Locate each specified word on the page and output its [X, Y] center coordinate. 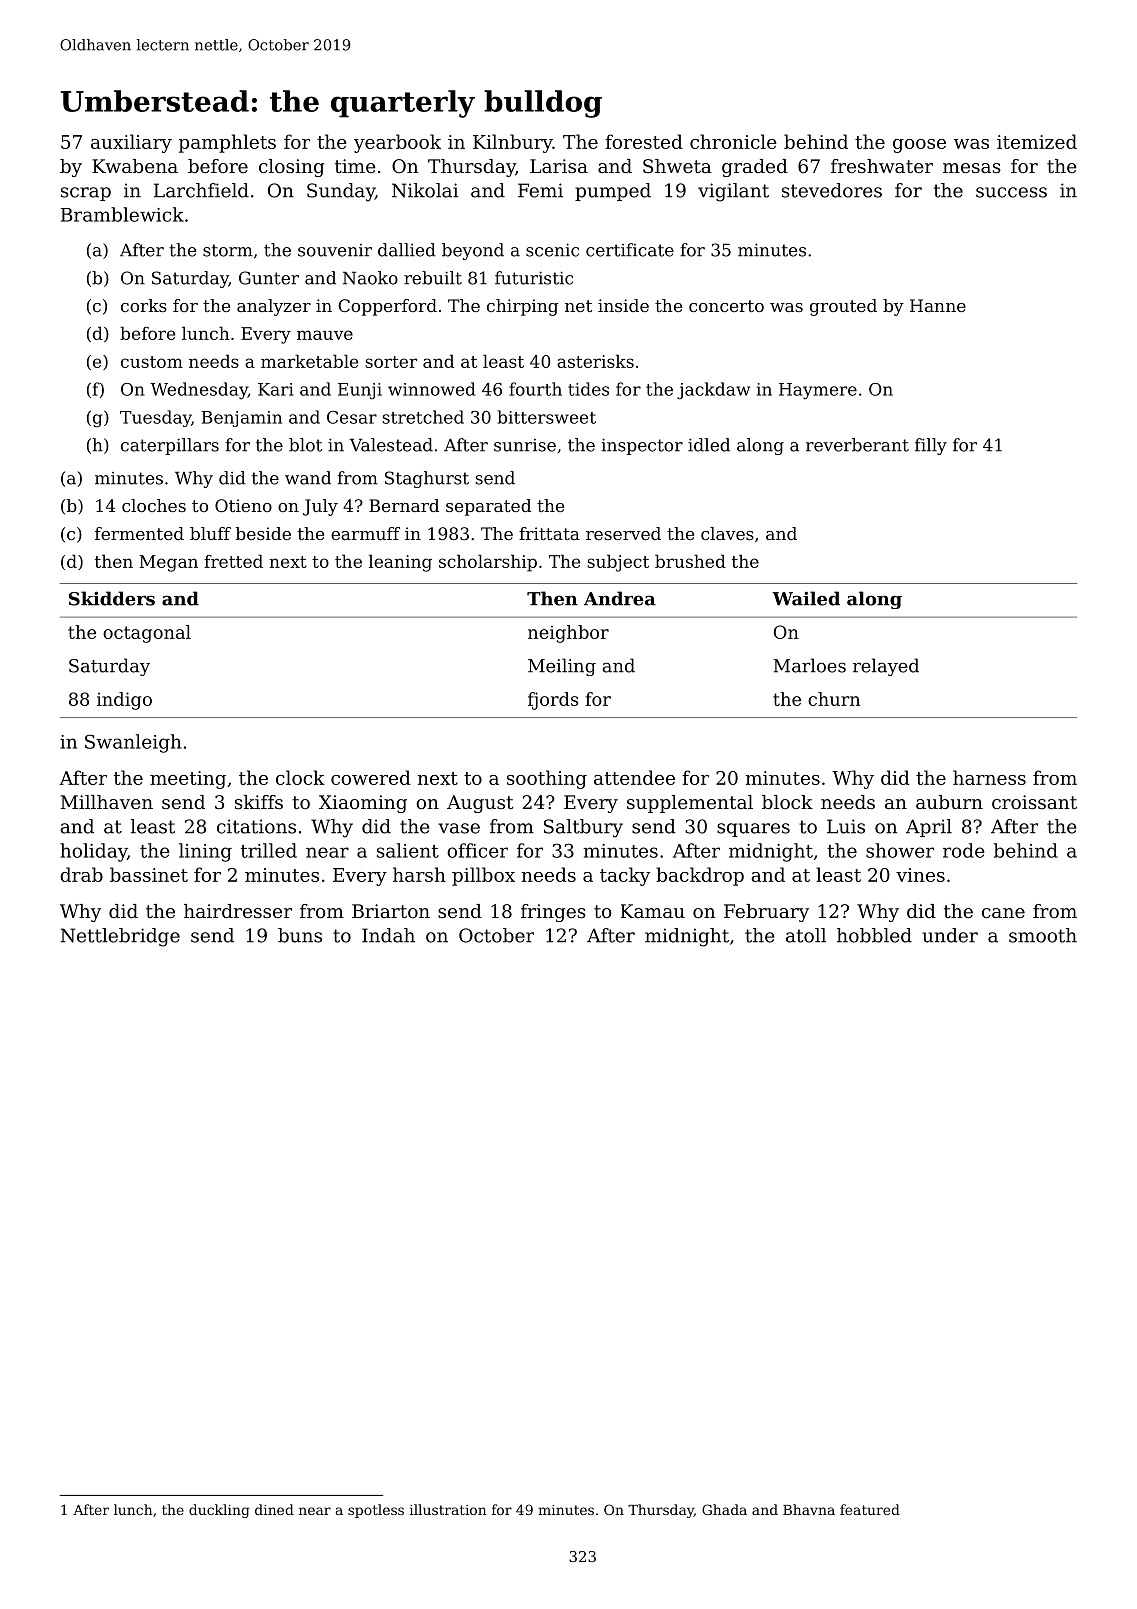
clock [300, 777]
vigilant [733, 192]
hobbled [874, 935]
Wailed [806, 598]
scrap [86, 194]
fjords [553, 701]
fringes [553, 913]
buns [300, 935]
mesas [972, 168]
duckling [219, 1511]
